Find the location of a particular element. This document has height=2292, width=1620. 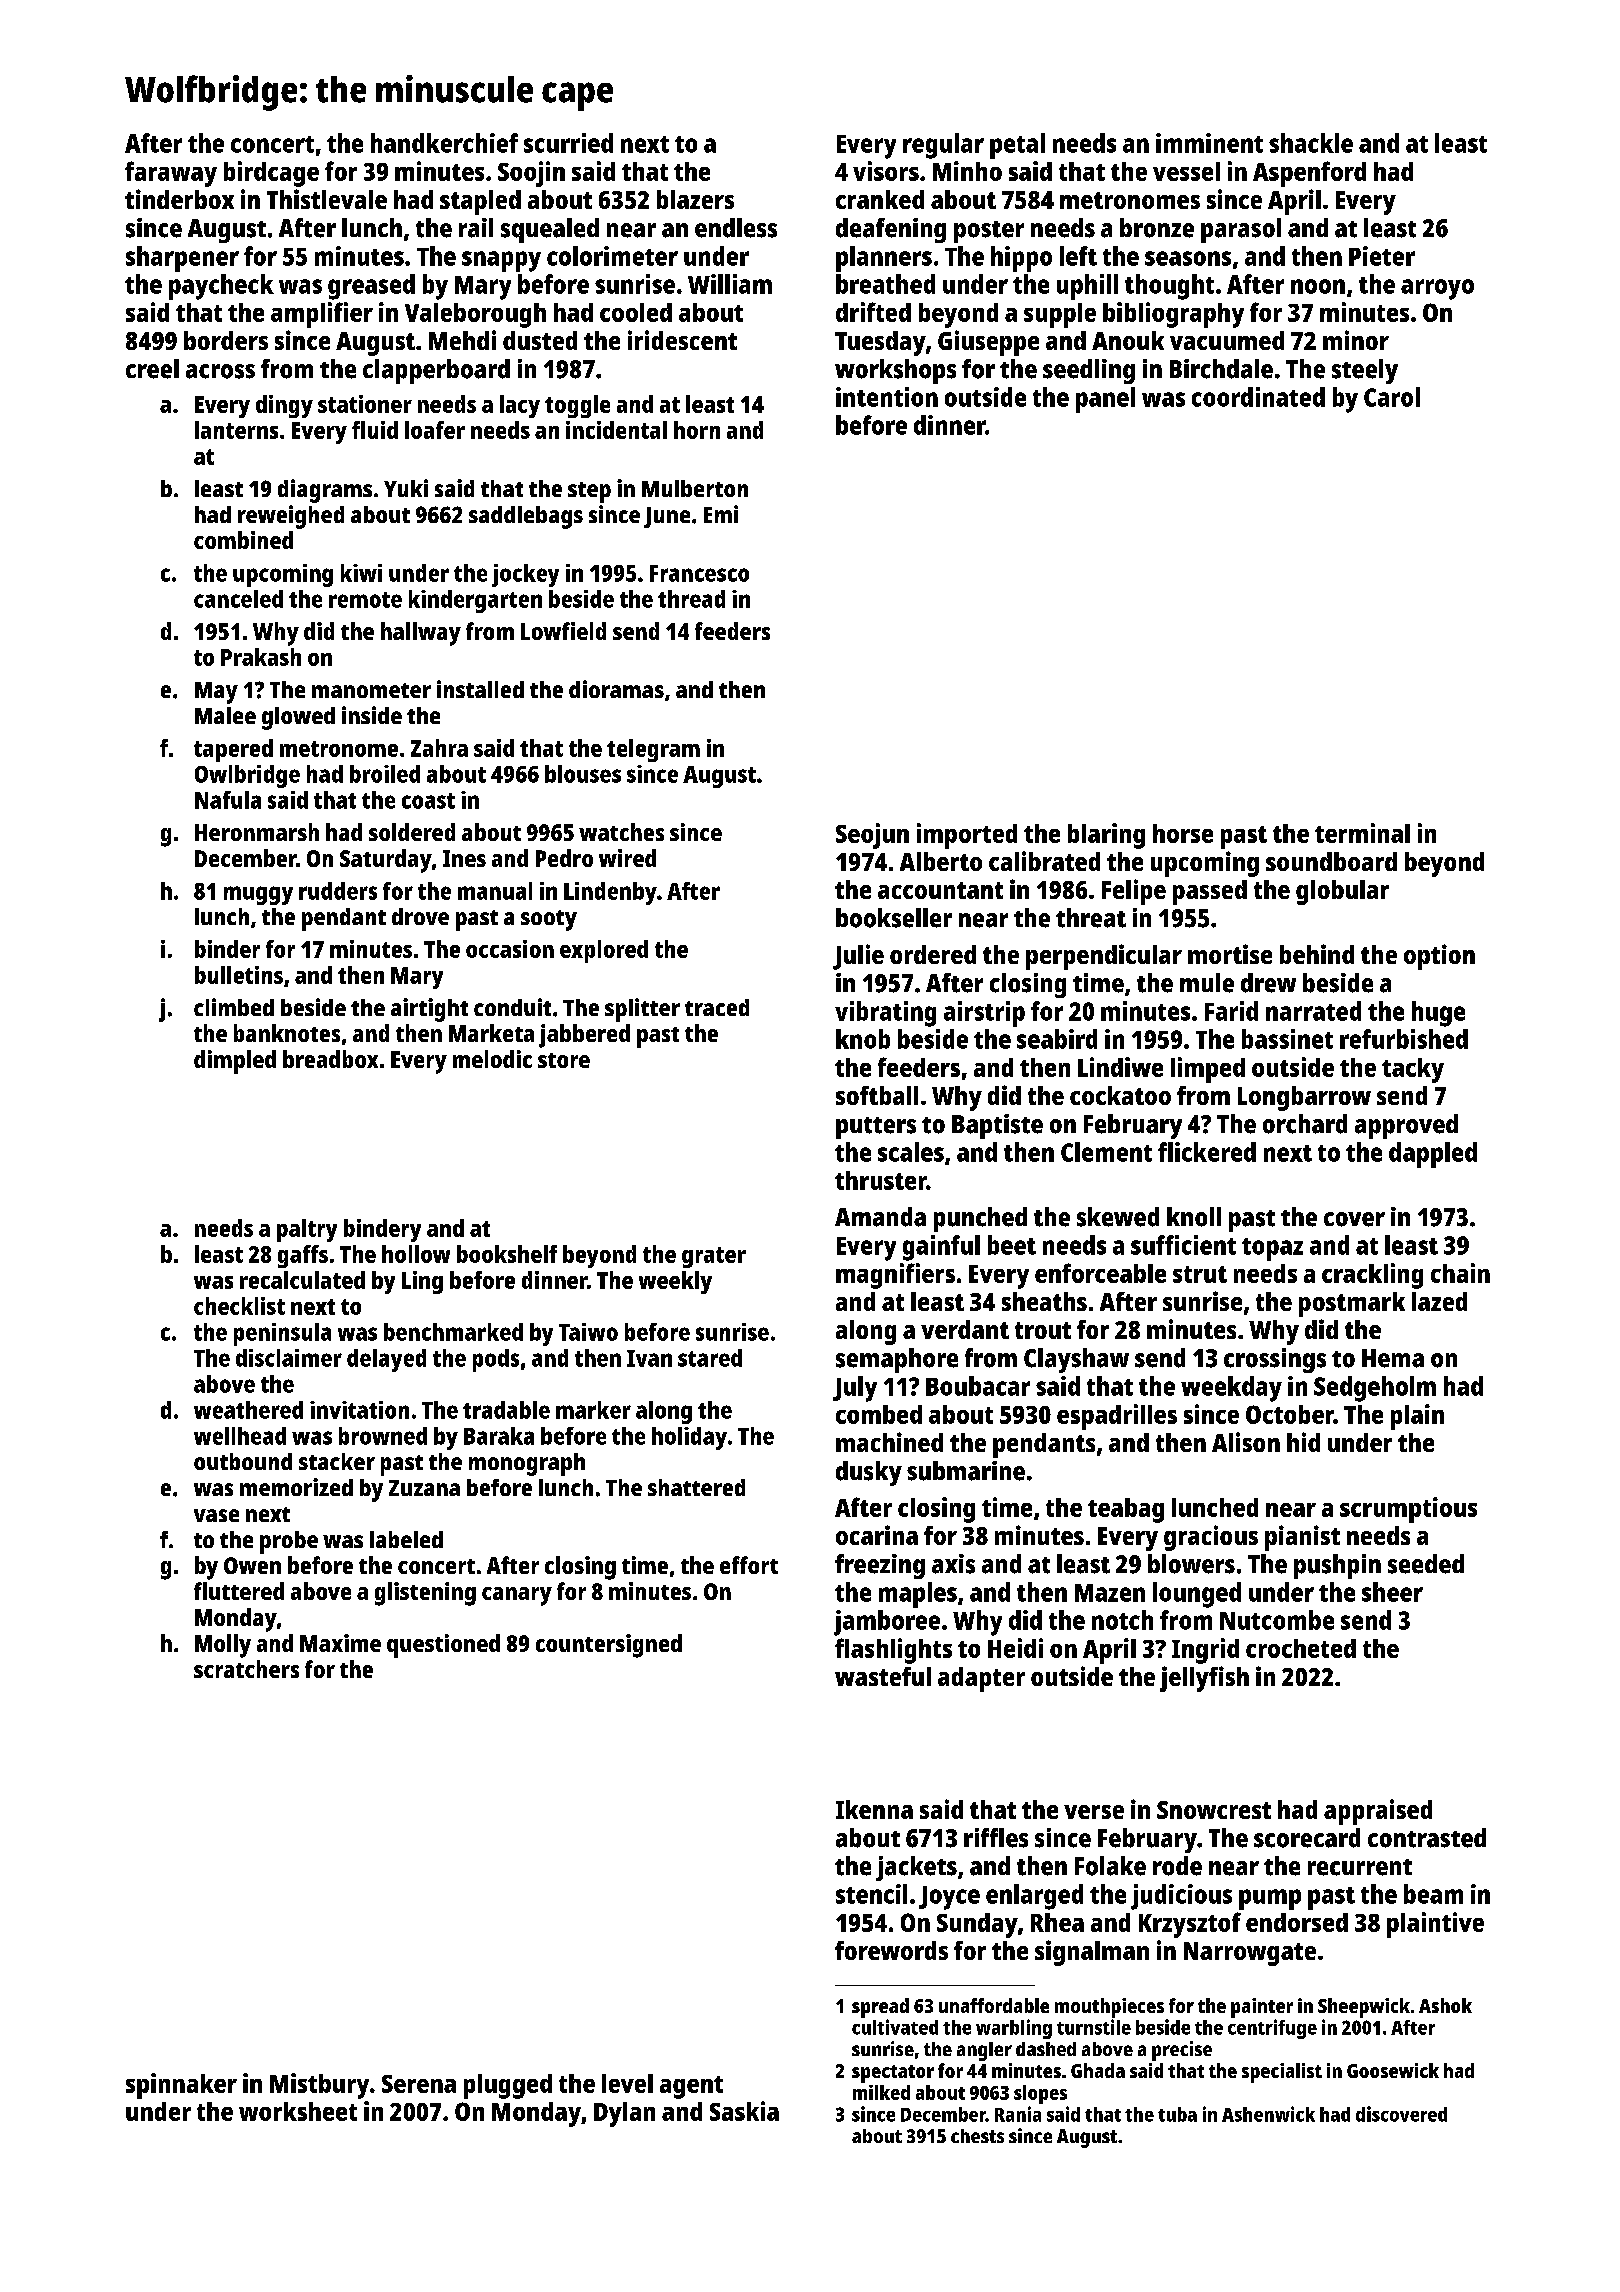

probe is located at coordinates (289, 1542).
